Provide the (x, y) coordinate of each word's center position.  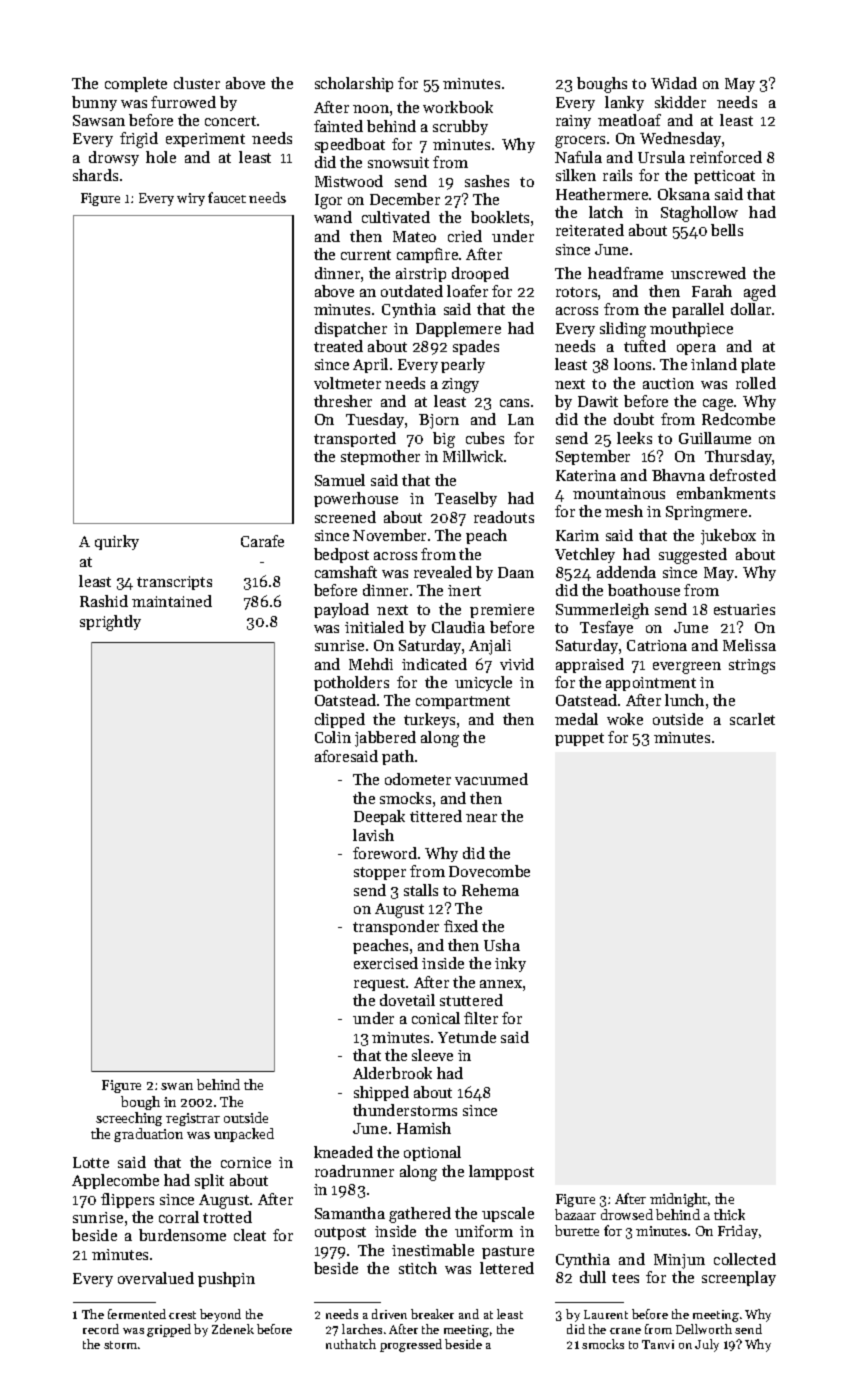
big (444, 440)
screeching (129, 1119)
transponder (396, 927)
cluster (197, 83)
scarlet (752, 719)
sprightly (110, 623)
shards (95, 175)
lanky (624, 103)
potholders (351, 683)
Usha (502, 945)
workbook (458, 107)
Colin (333, 737)
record (101, 1329)
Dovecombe (489, 871)
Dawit (598, 401)
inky (510, 964)
